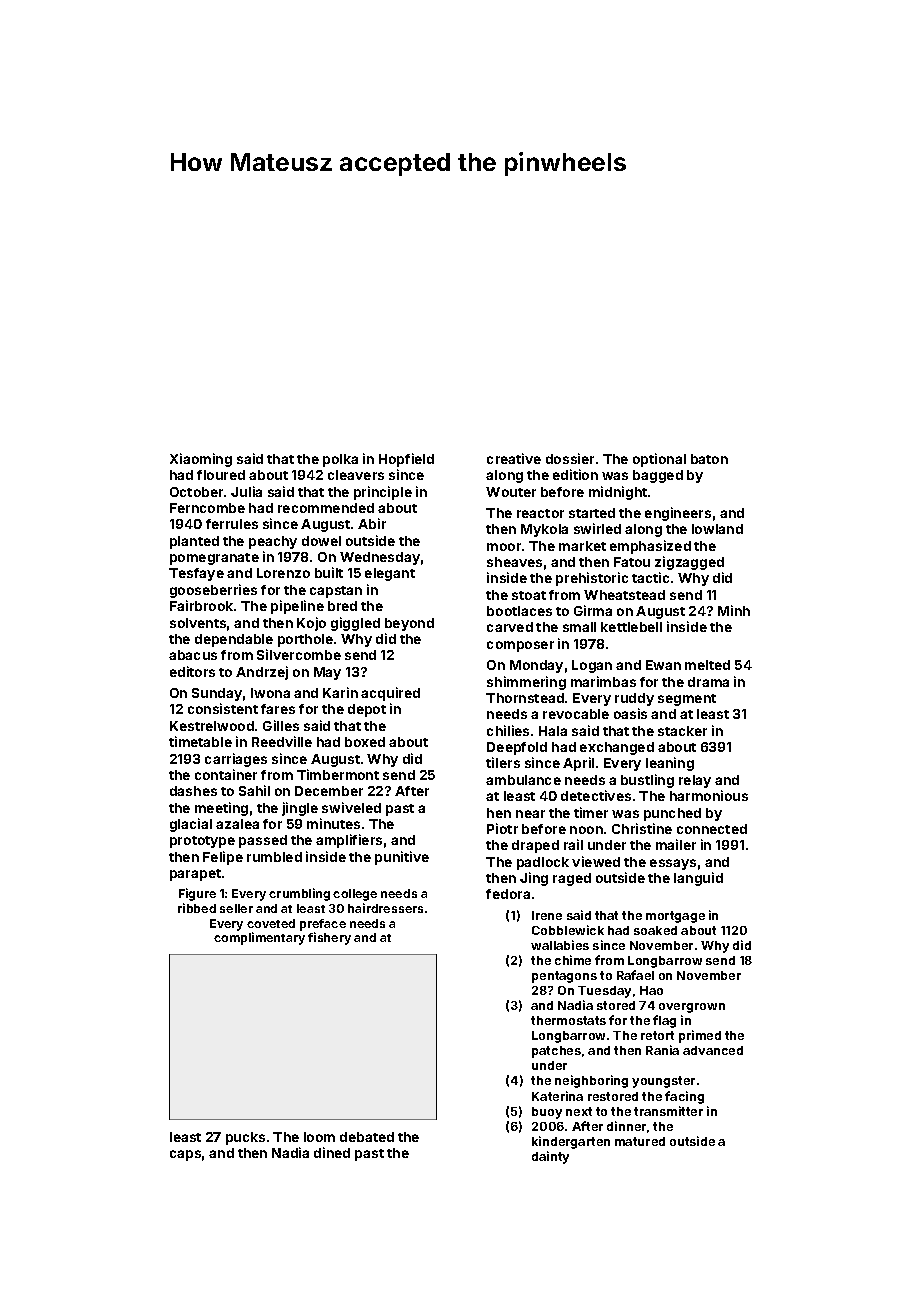  Describe the element at coordinates (514, 458) in the screenshot. I see `creative` at that location.
